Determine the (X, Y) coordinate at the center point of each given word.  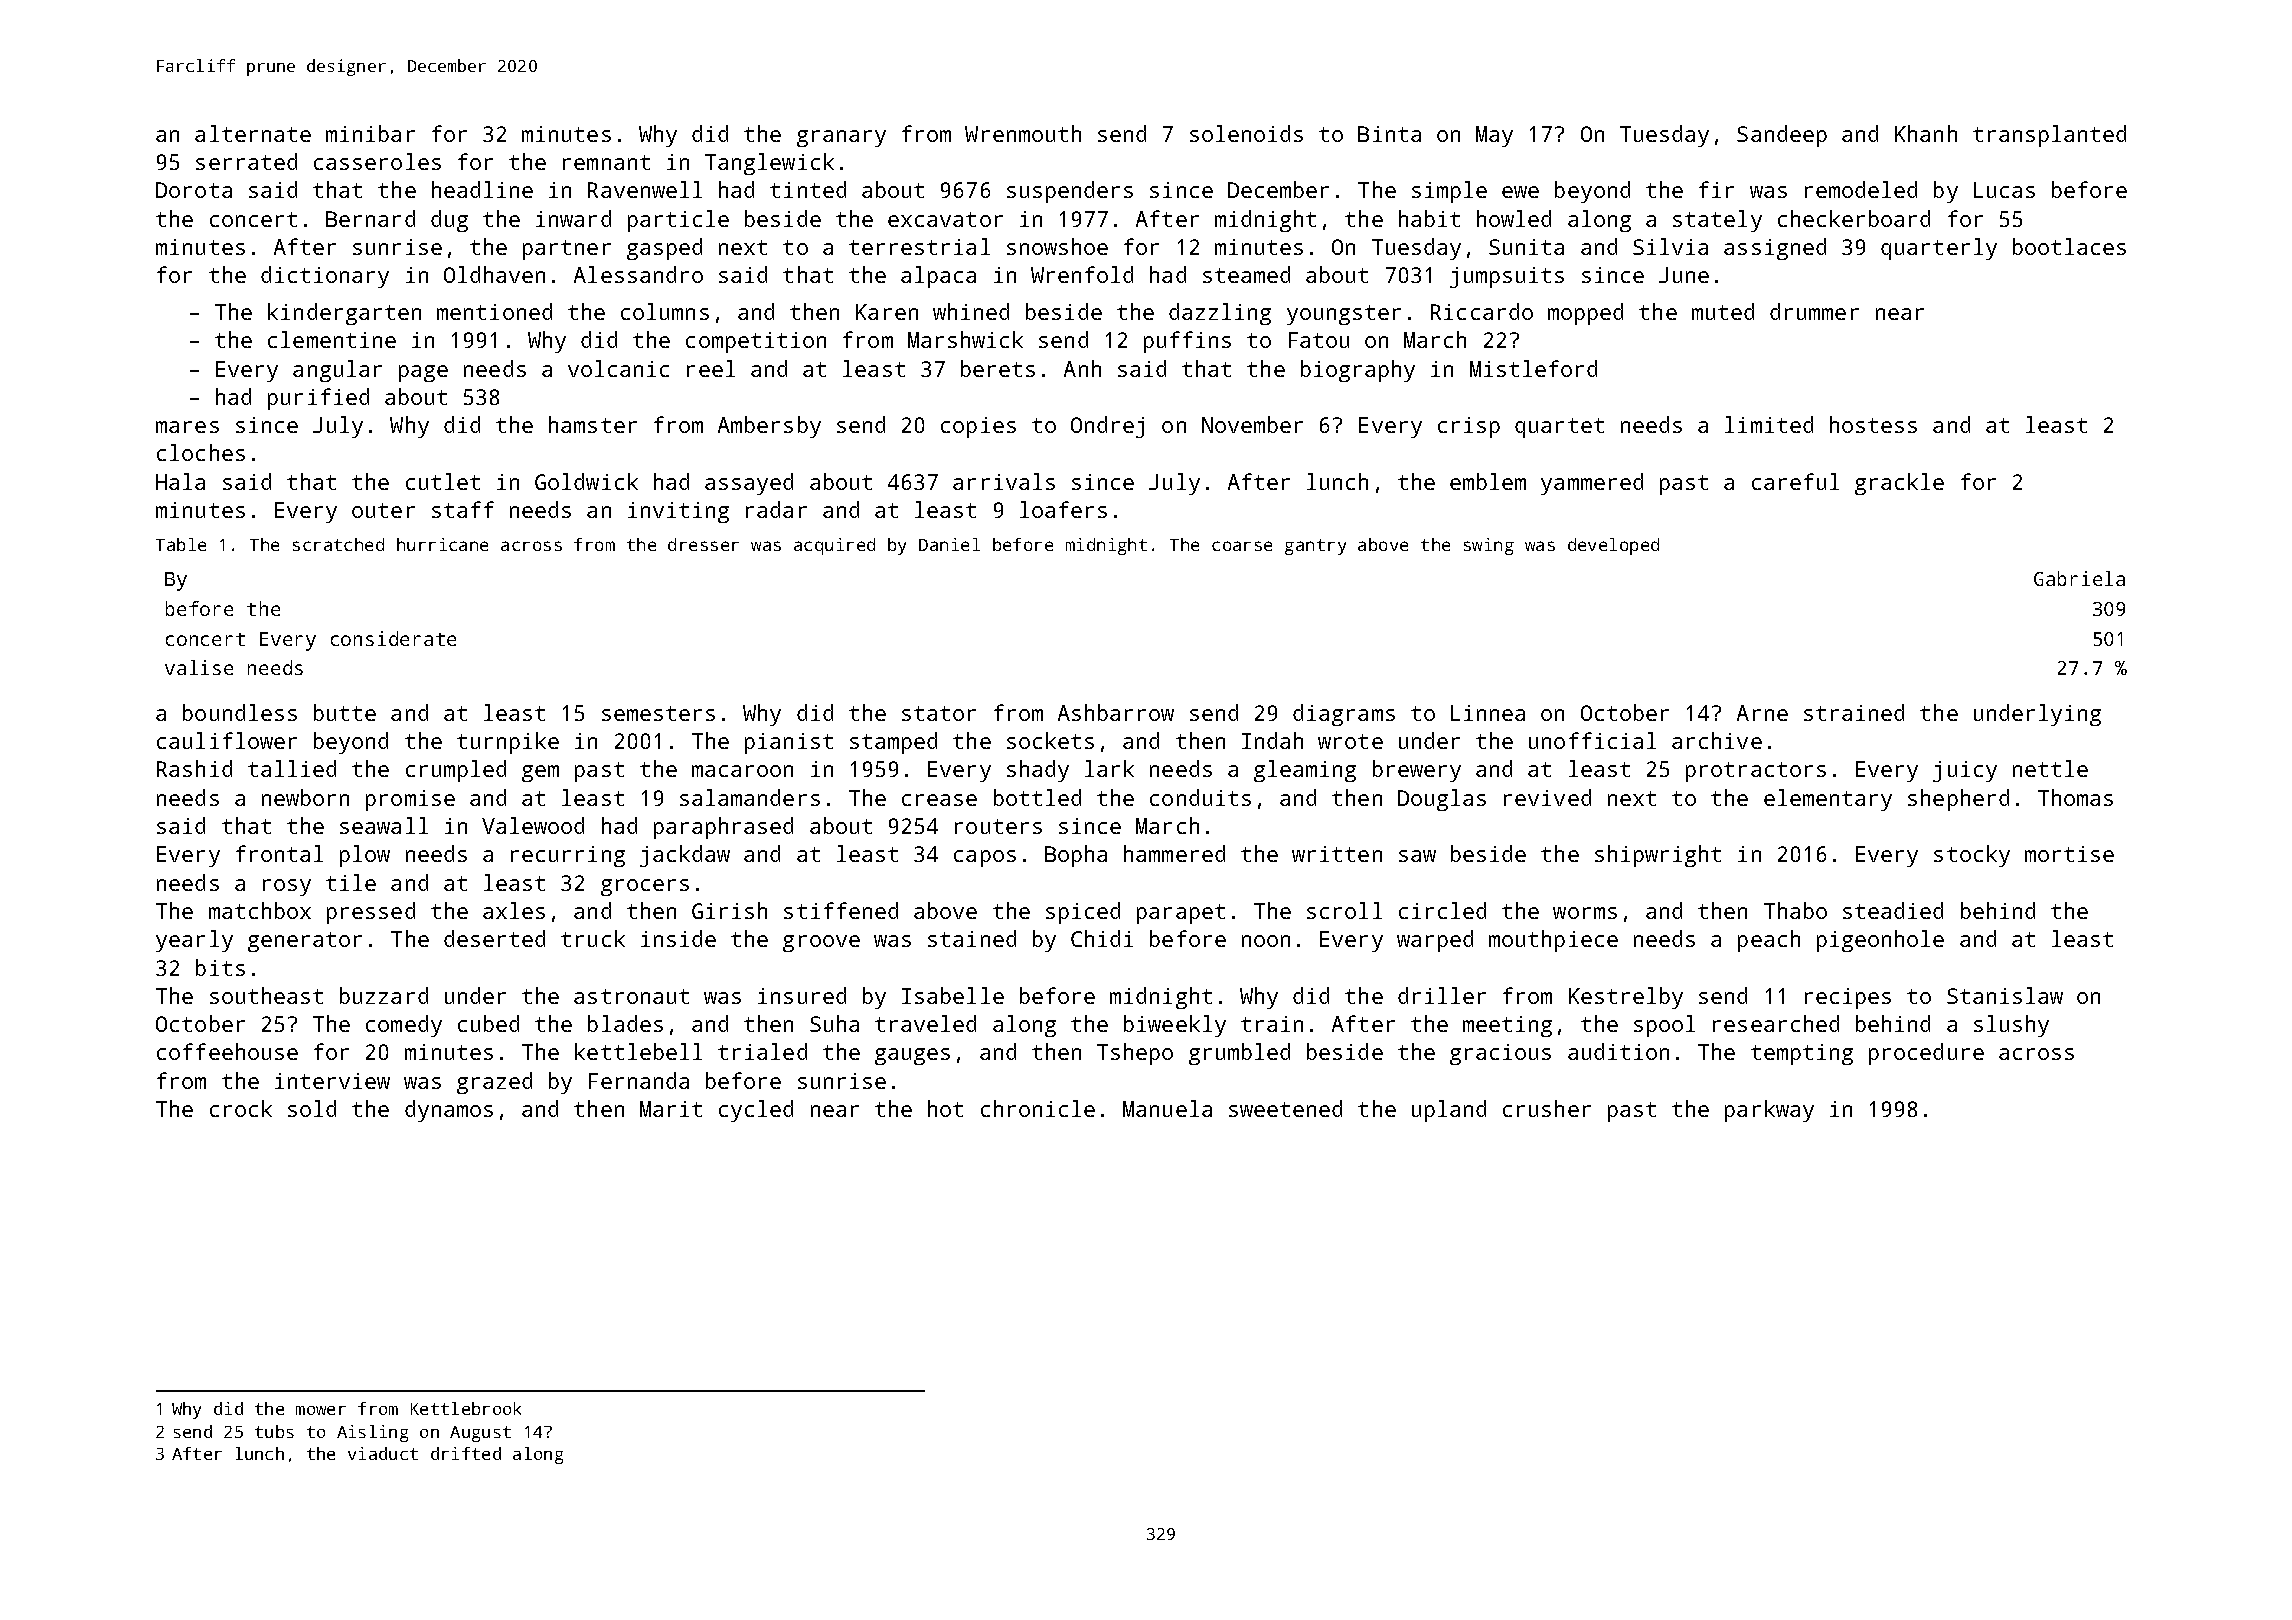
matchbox (260, 910)
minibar (370, 133)
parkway (1769, 1111)
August (480, 1434)
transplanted (2049, 136)
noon (1266, 941)
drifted (466, 1453)
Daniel (949, 544)
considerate (393, 638)
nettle (2050, 768)
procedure (1926, 1054)
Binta (1389, 134)
